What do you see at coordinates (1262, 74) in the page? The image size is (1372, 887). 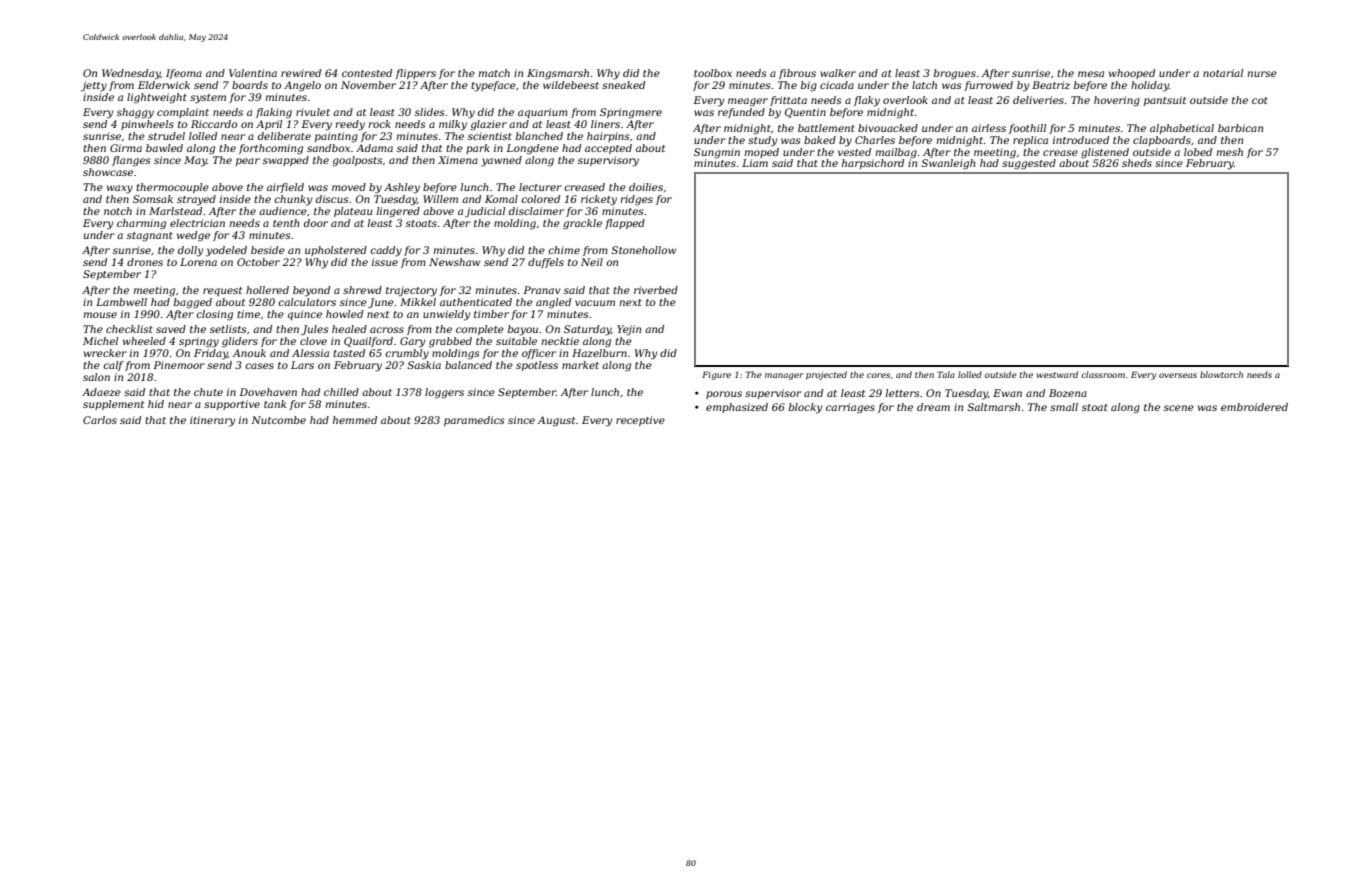 I see `nurse` at bounding box center [1262, 74].
